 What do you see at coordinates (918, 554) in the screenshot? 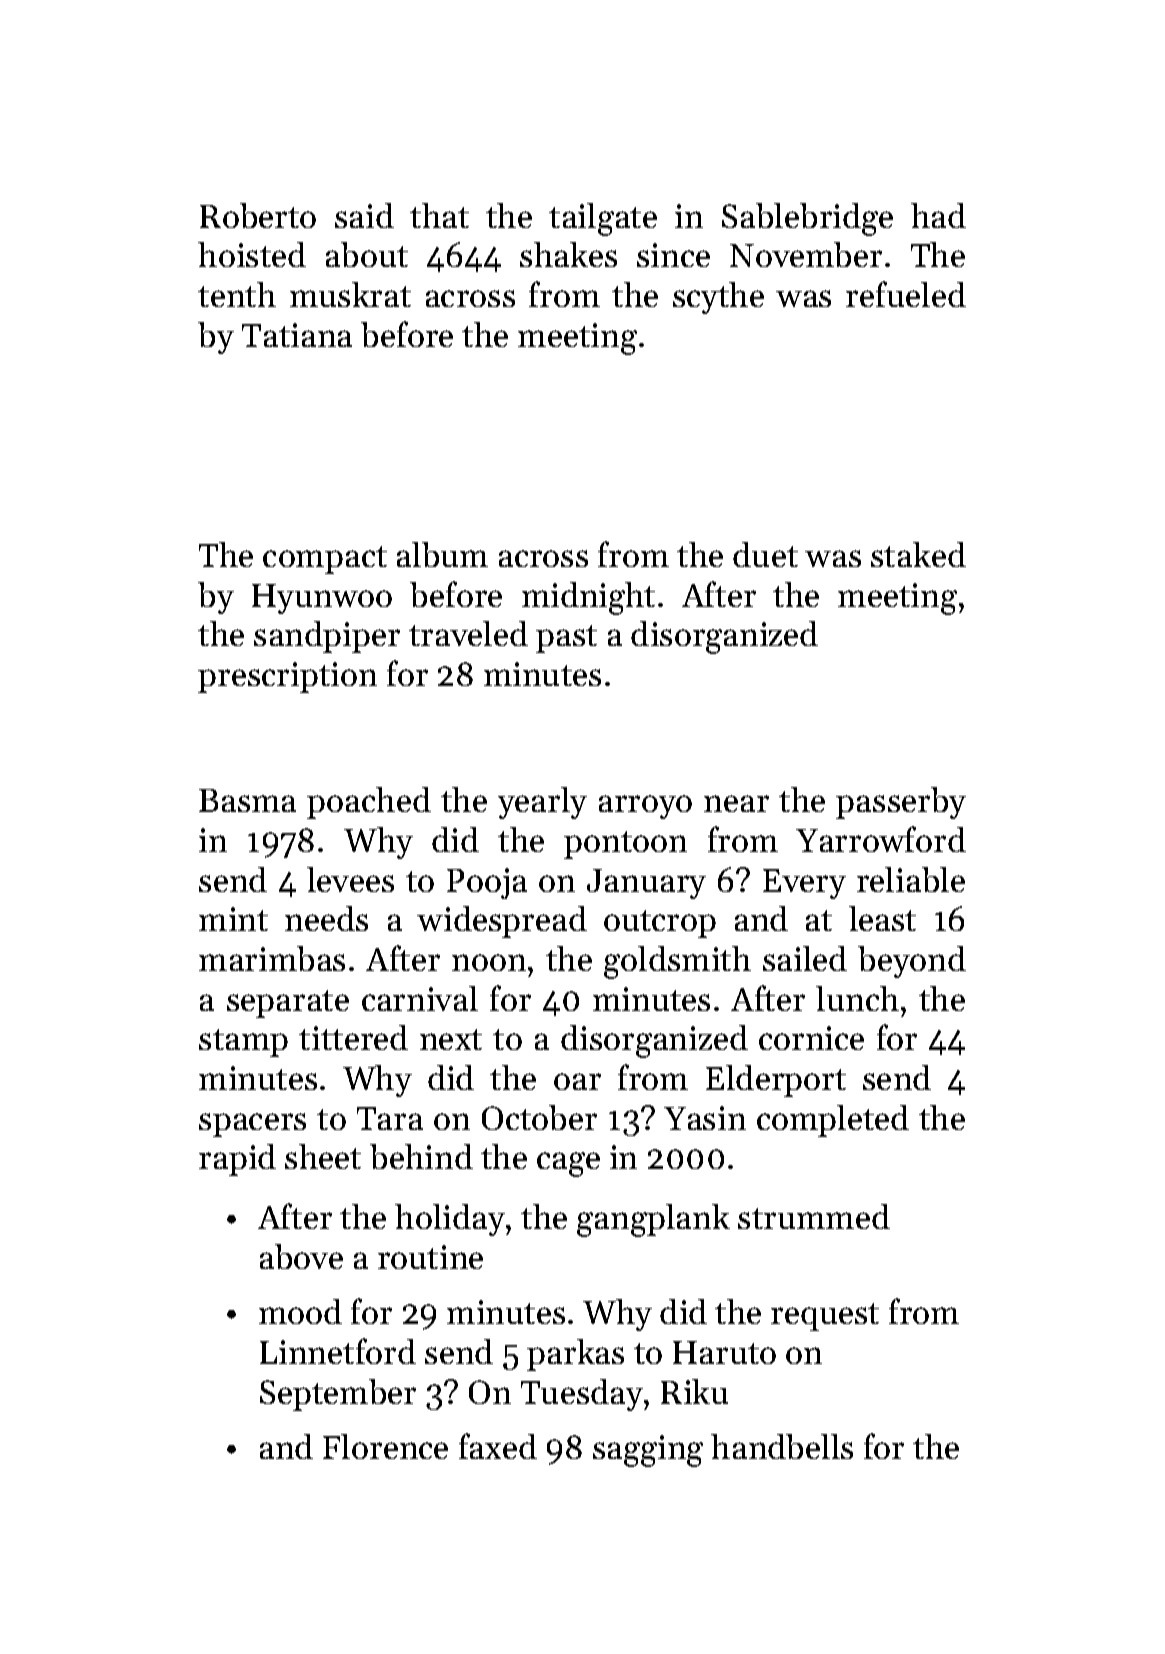
I see `staked` at bounding box center [918, 554].
